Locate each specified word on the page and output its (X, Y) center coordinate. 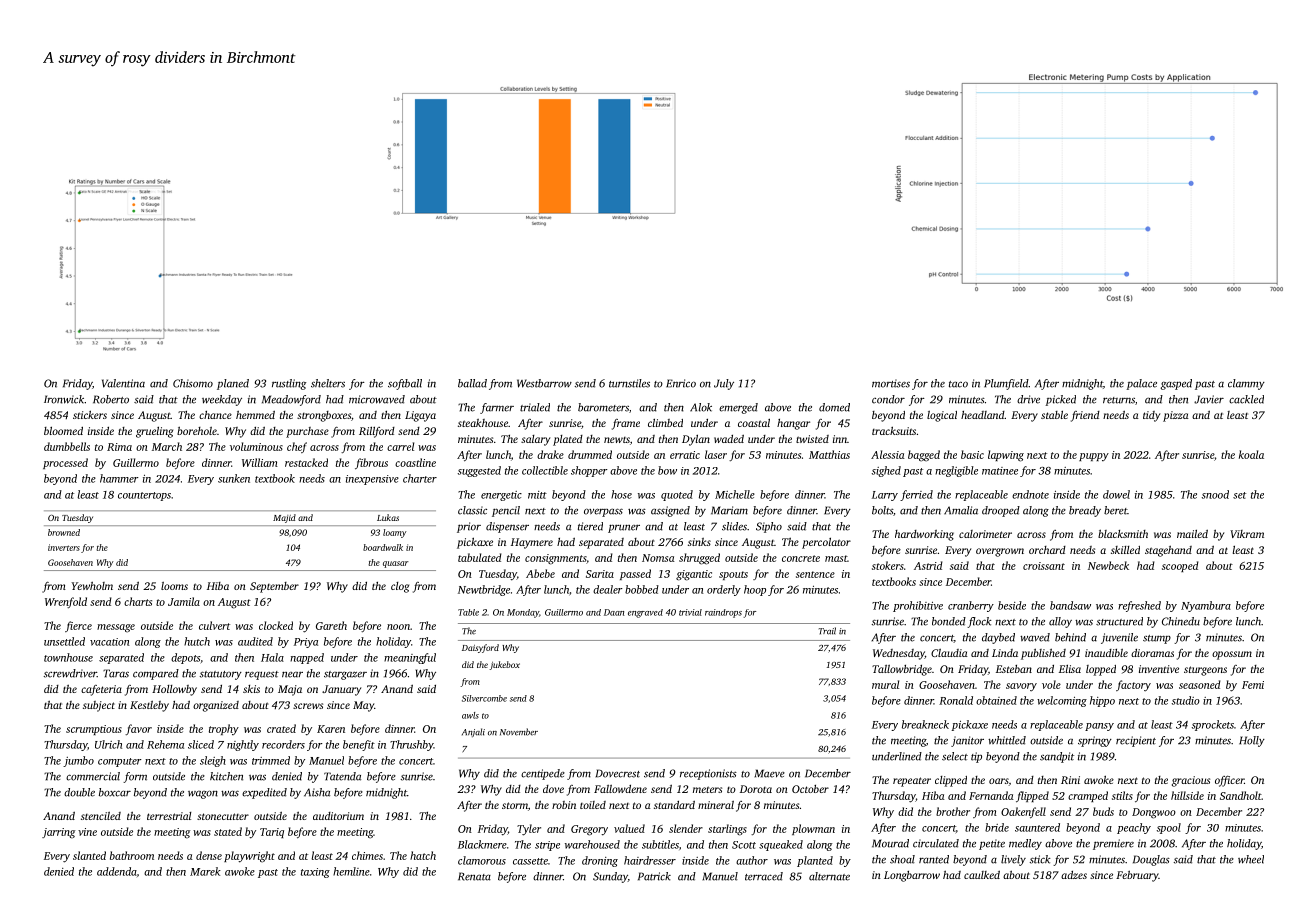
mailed (1192, 534)
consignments (555, 559)
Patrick (654, 876)
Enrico (681, 383)
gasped (1176, 384)
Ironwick (64, 399)
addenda (117, 871)
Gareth (331, 625)
